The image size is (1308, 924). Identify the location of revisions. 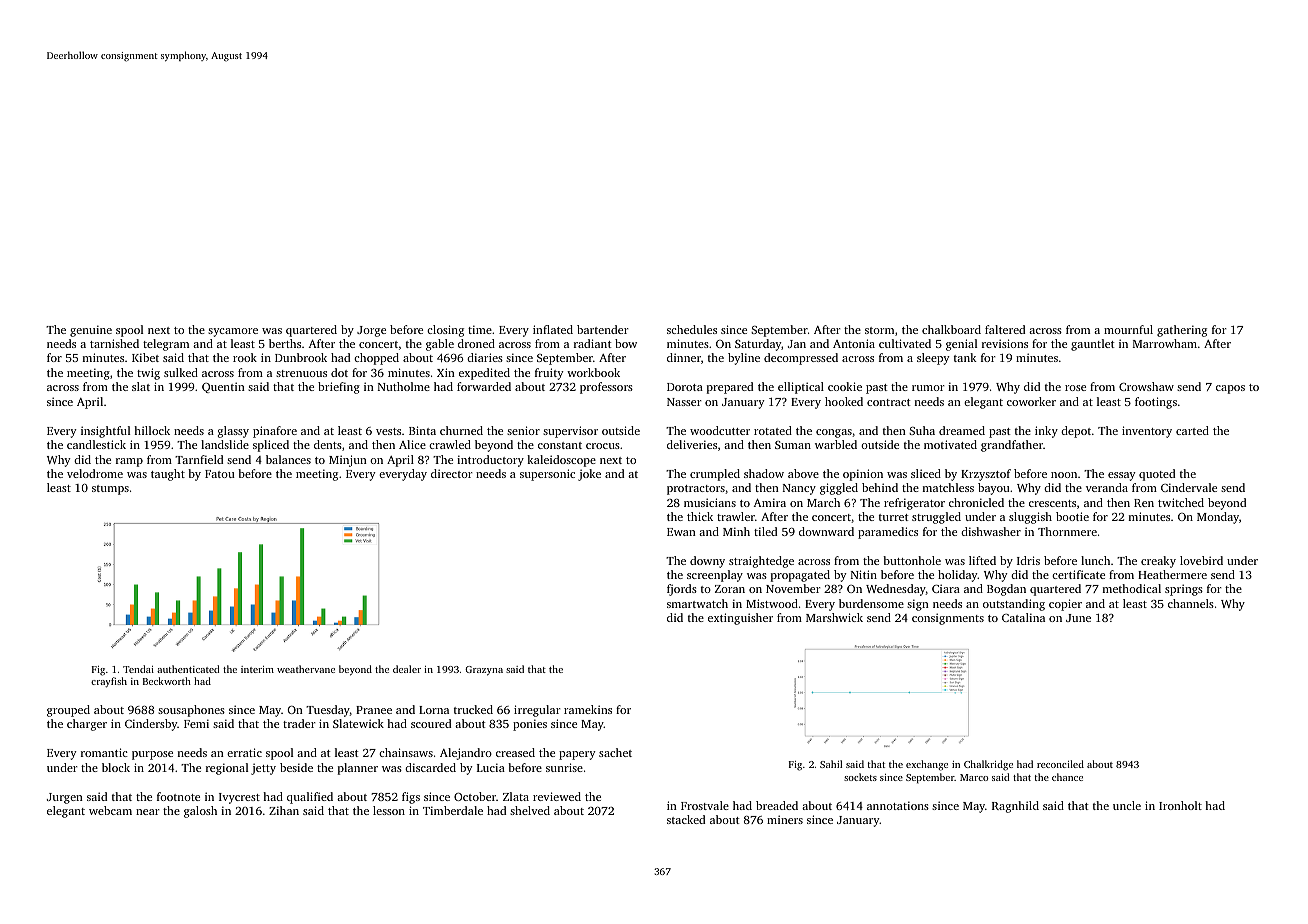
(1005, 343).
